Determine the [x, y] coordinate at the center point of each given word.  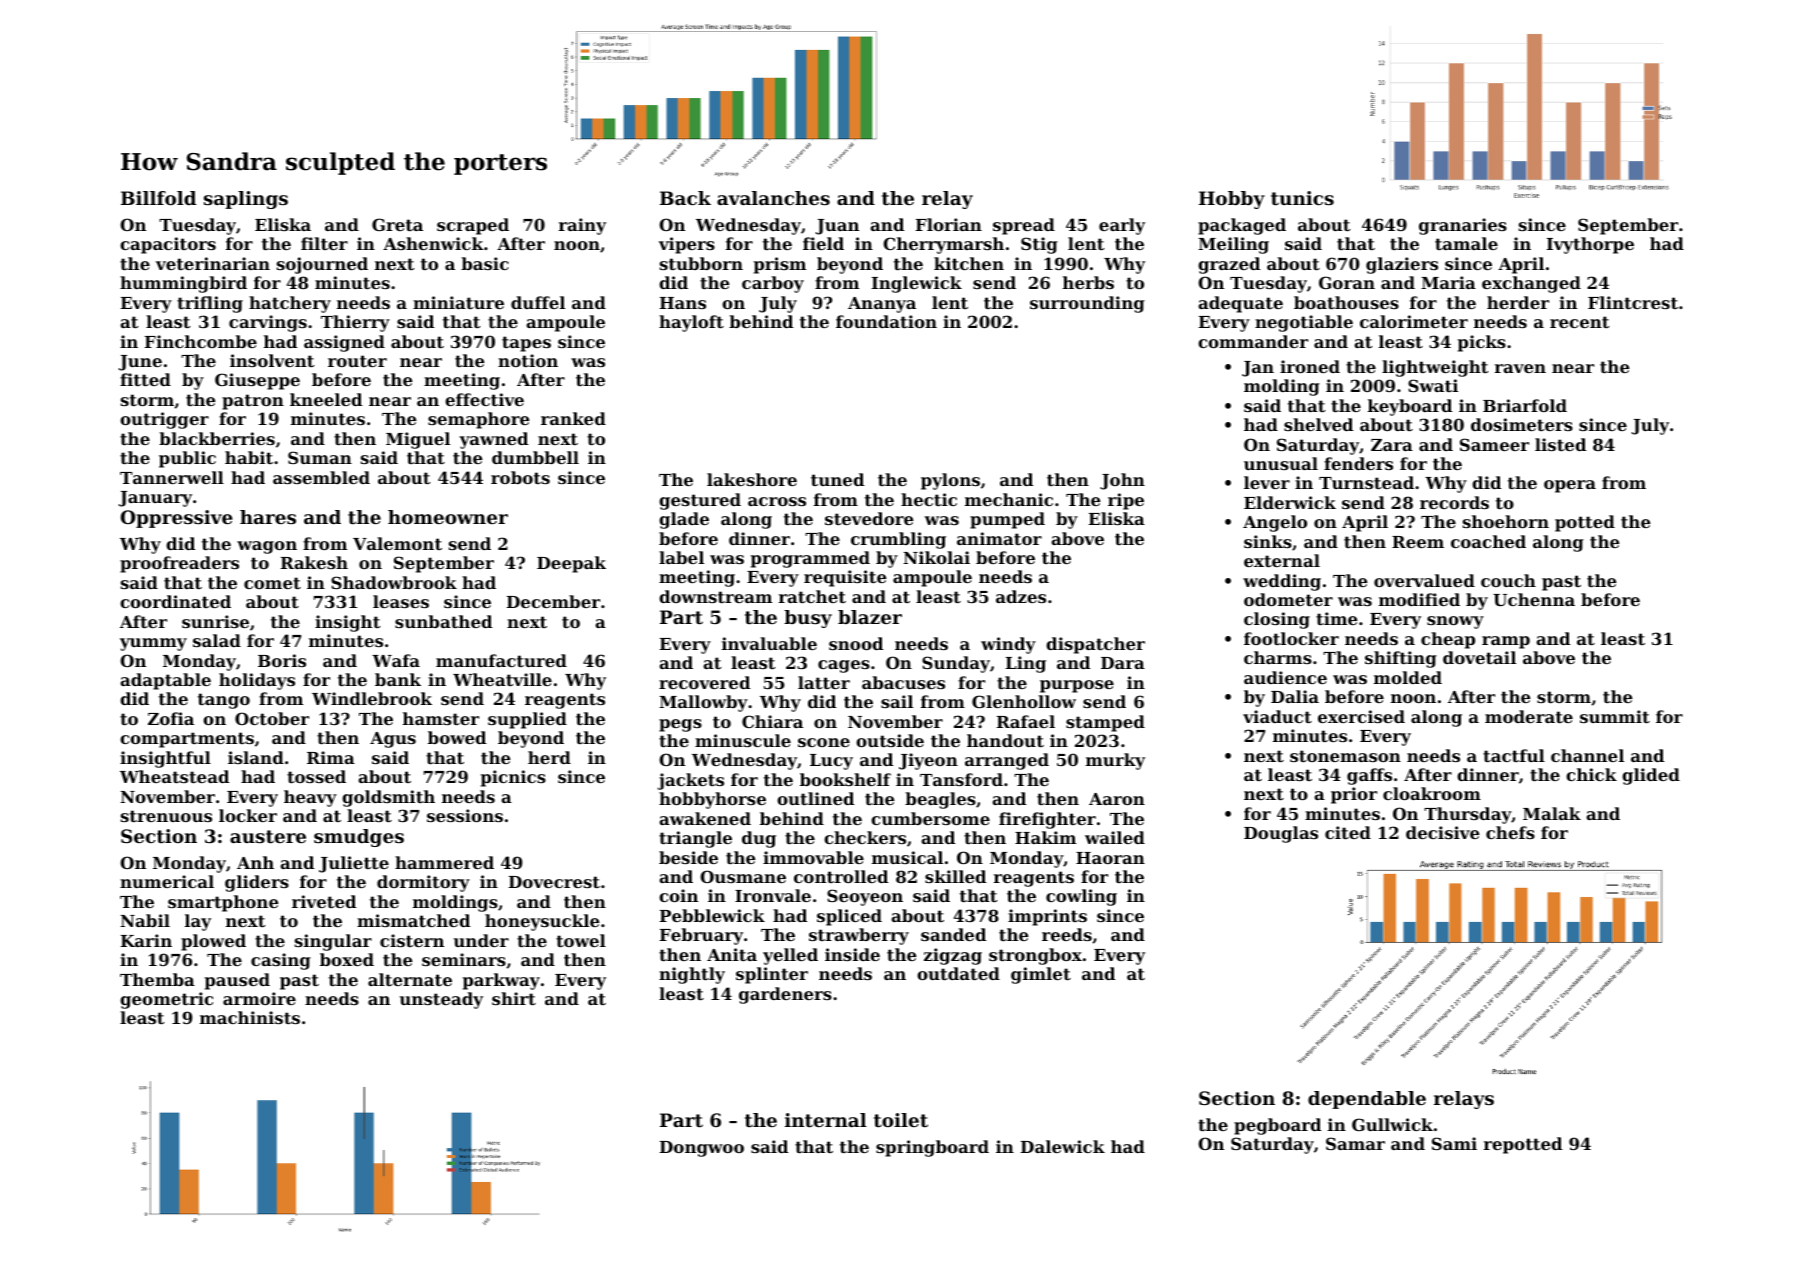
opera [1570, 486]
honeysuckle [542, 922]
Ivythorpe [1590, 245]
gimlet [1041, 975]
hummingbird [183, 284]
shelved [1318, 424]
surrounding [1087, 304]
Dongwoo [702, 1149]
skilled [955, 876]
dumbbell [535, 457]
